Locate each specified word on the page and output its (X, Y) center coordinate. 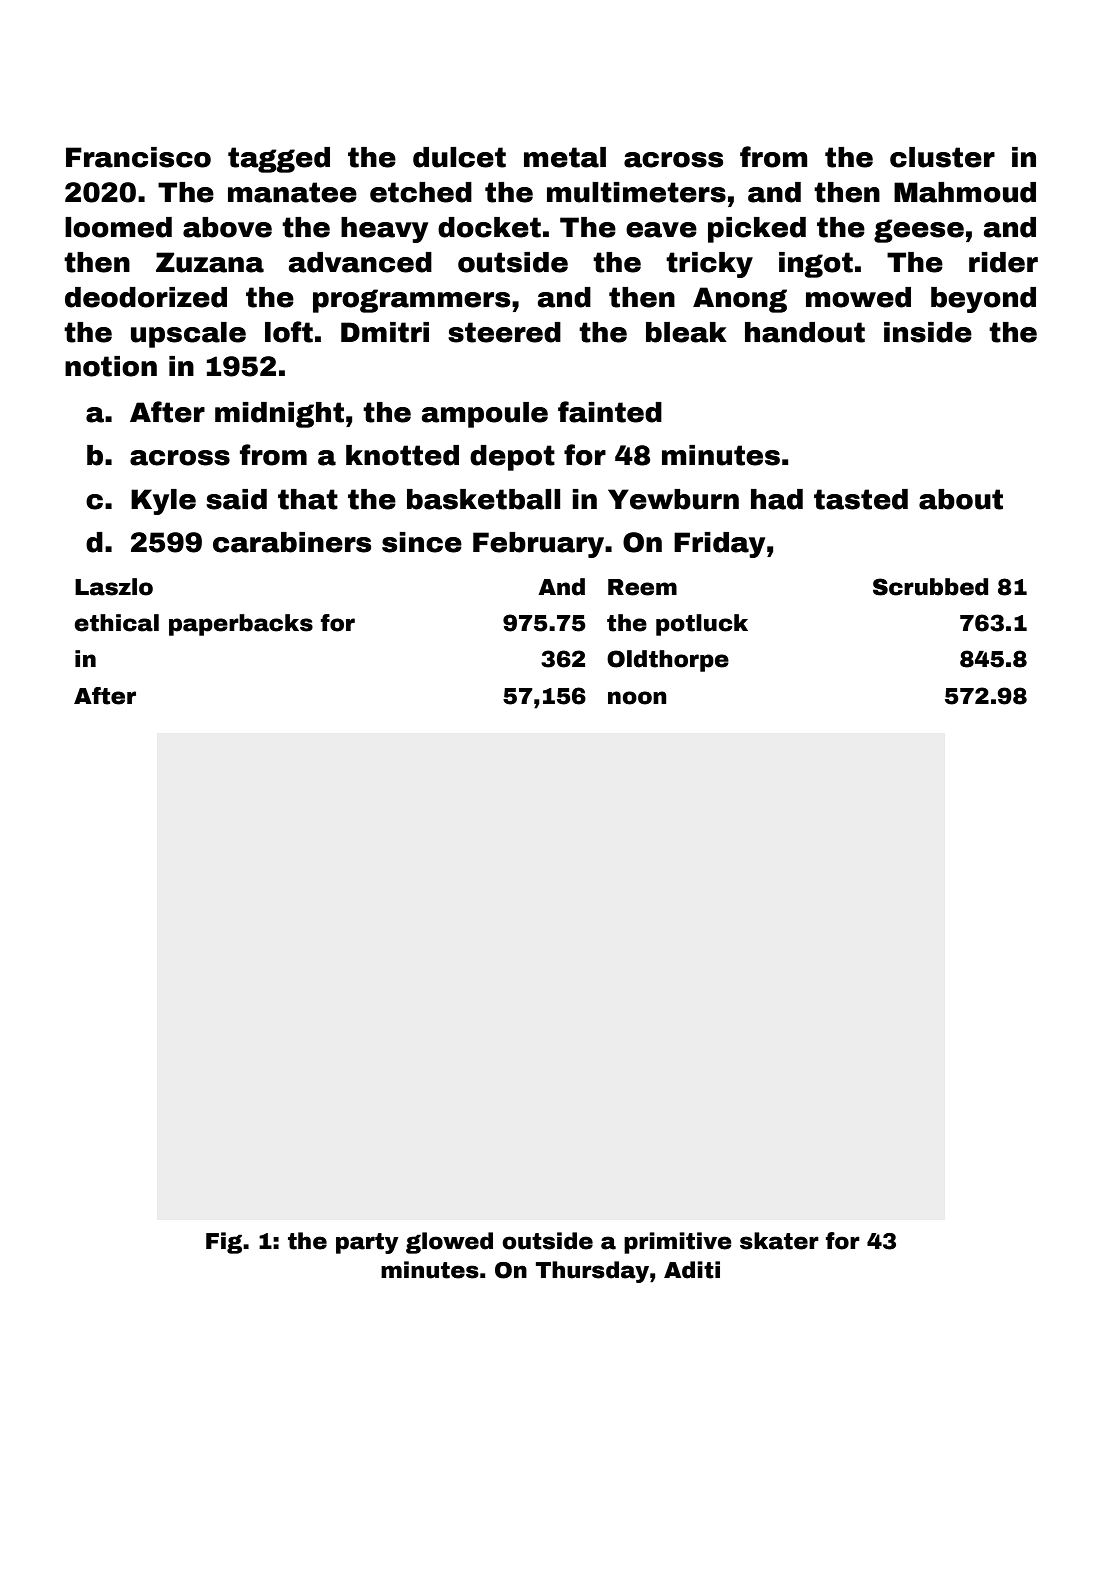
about (961, 499)
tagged (279, 160)
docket (489, 227)
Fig (224, 1243)
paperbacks (241, 625)
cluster (942, 157)
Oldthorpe (668, 661)
